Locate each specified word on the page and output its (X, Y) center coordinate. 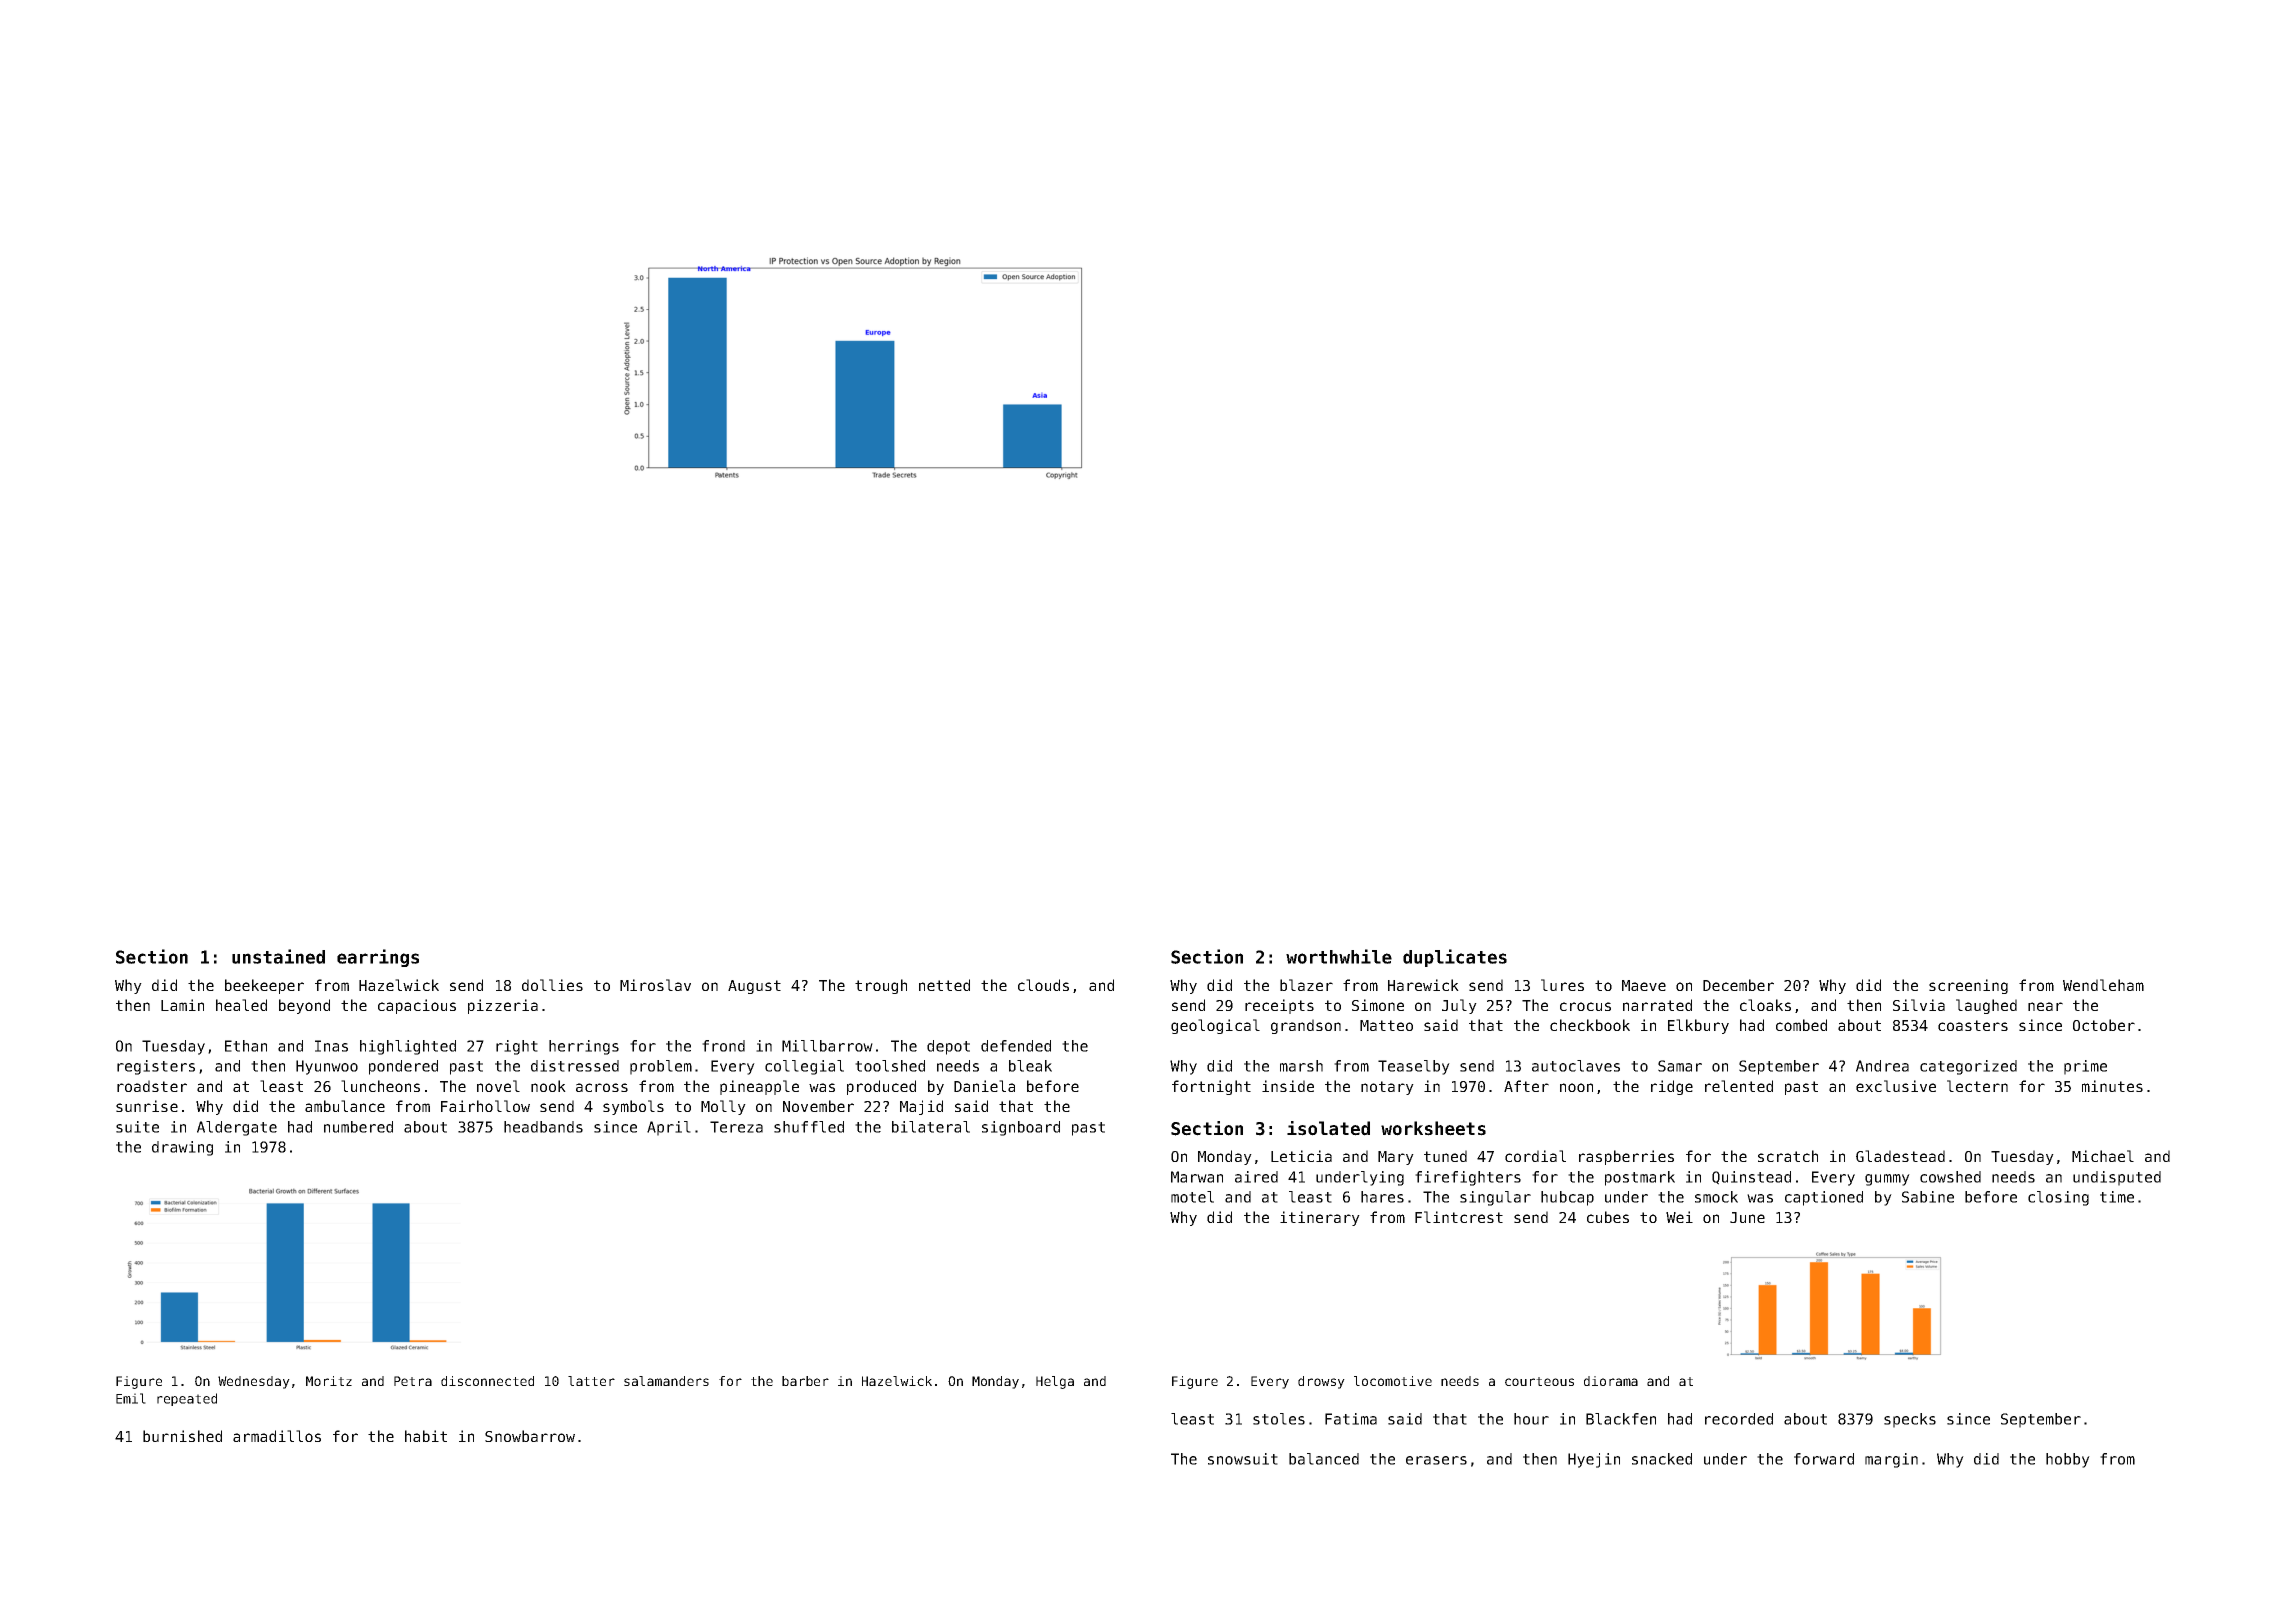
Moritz (329, 1381)
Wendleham (2103, 985)
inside (1288, 1086)
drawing (182, 1148)
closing (2058, 1198)
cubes (1608, 1217)
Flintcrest (1459, 1217)
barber (805, 1381)
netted (944, 985)
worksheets (1433, 1128)
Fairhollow (485, 1106)
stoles (1279, 1419)
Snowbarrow (530, 1436)
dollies (552, 985)
